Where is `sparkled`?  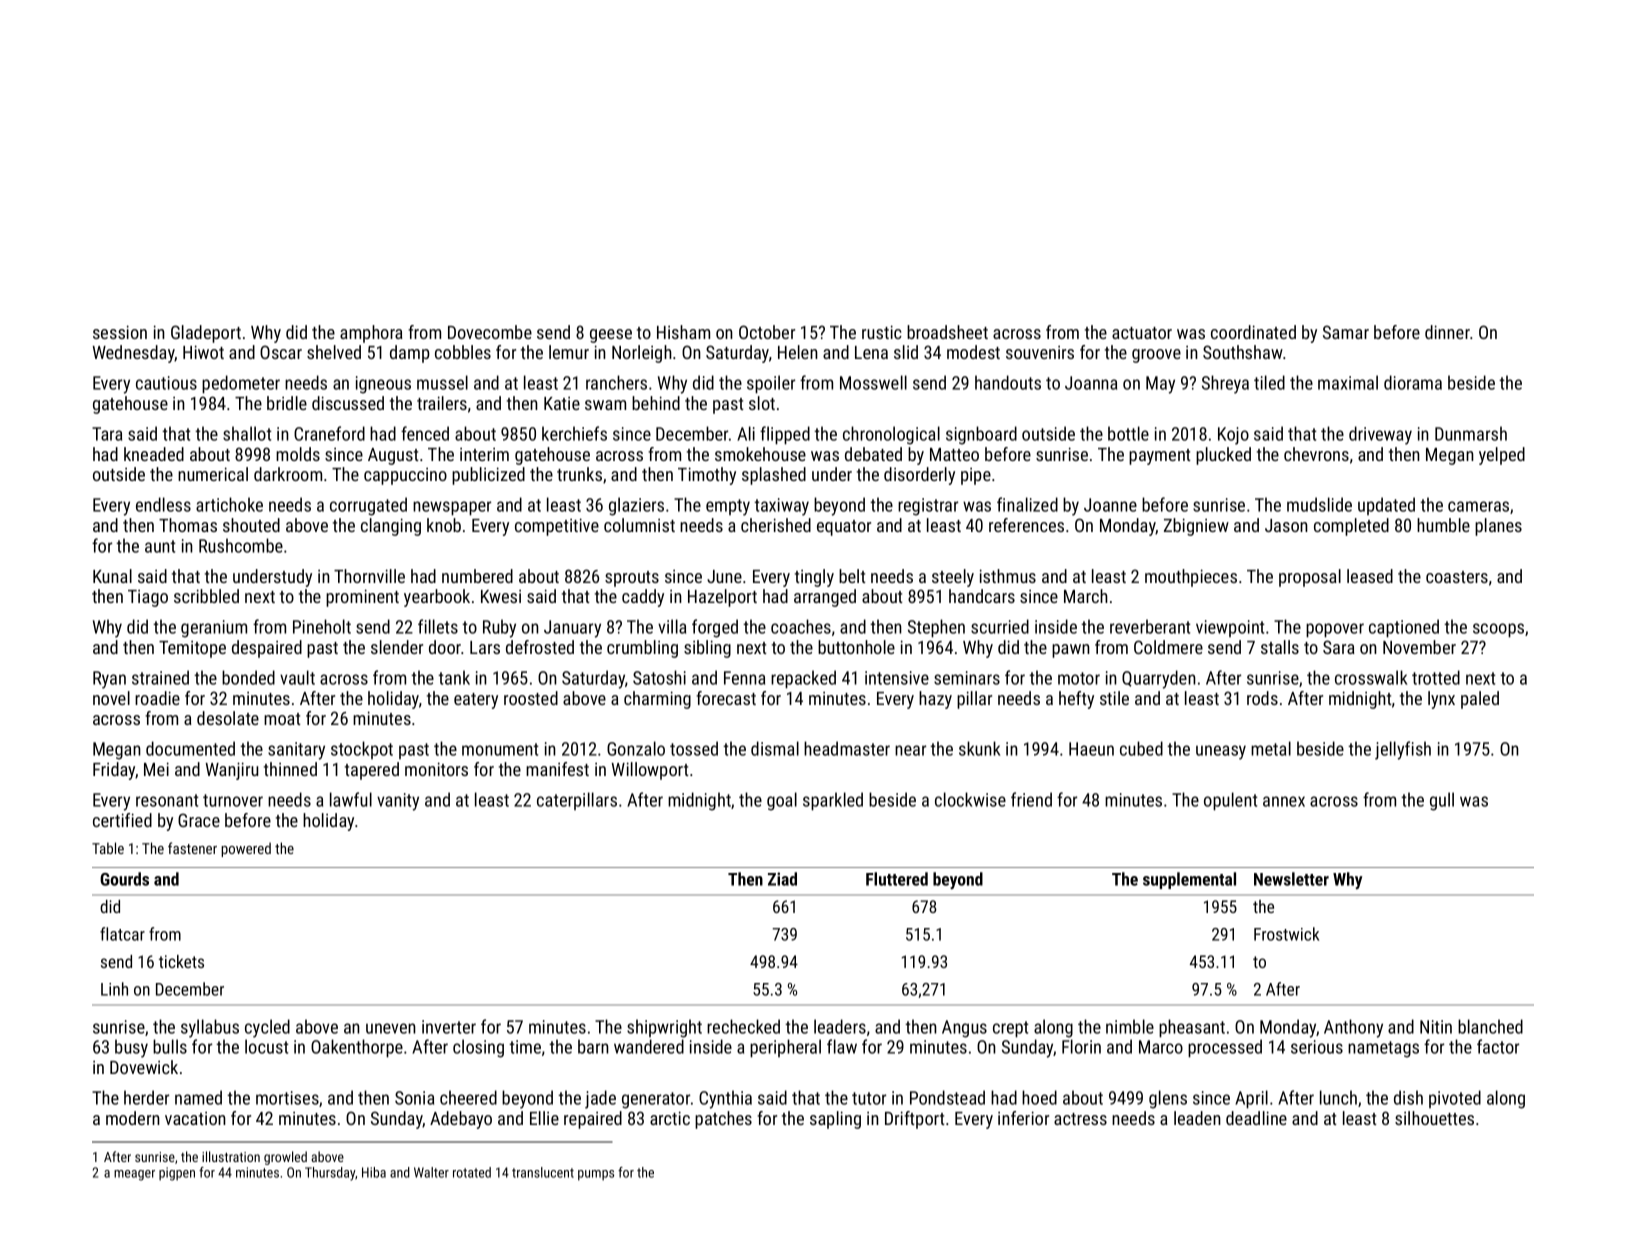 sparkled is located at coordinates (833, 801).
